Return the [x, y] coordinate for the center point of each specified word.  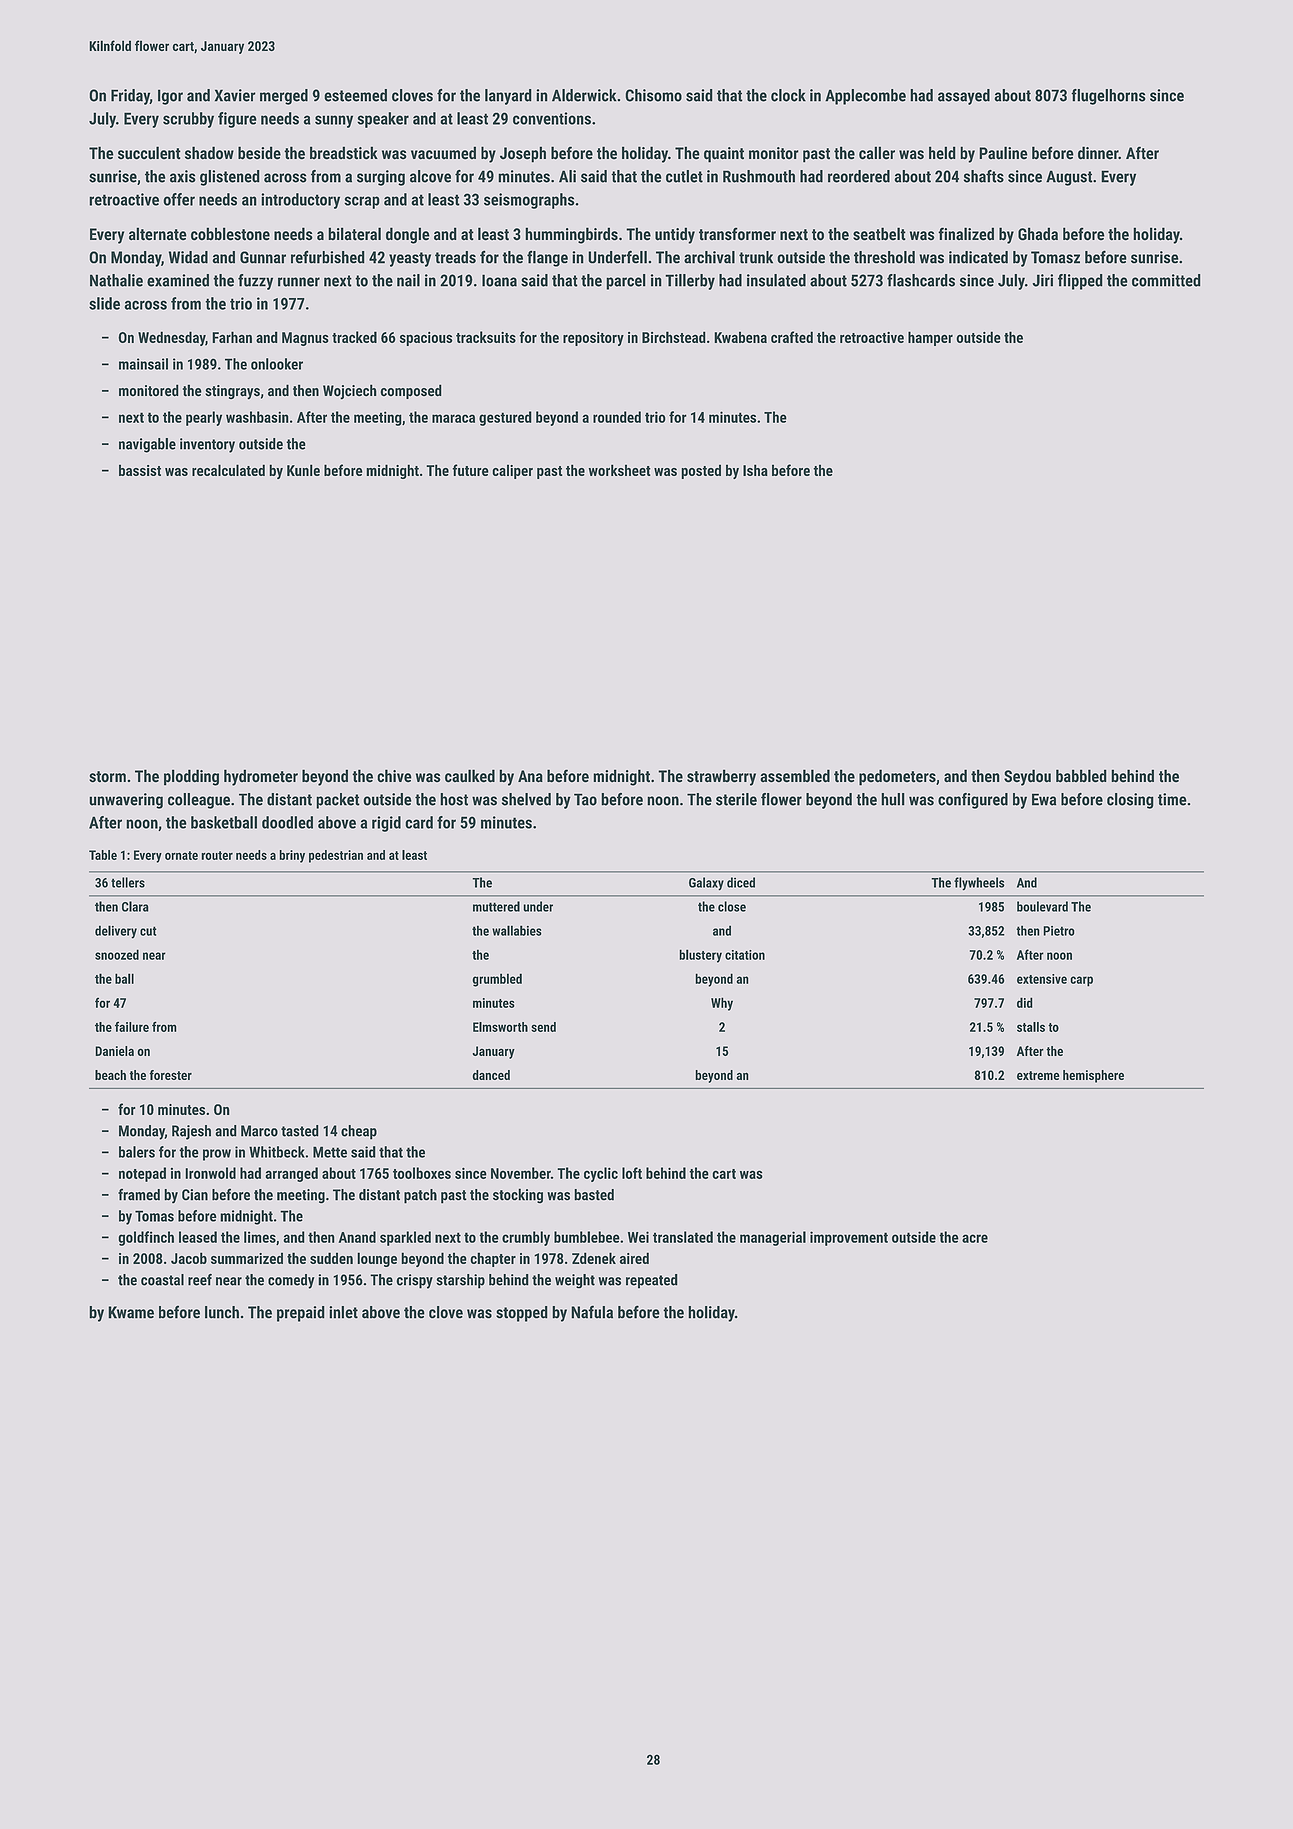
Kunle [303, 470]
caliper [513, 472]
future [470, 470]
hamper [930, 338]
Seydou [1027, 777]
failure [132, 1027]
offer [179, 199]
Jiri [1043, 280]
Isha [755, 470]
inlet [343, 1312]
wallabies [517, 930]
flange [547, 259]
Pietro [1058, 931]
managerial [773, 1238]
